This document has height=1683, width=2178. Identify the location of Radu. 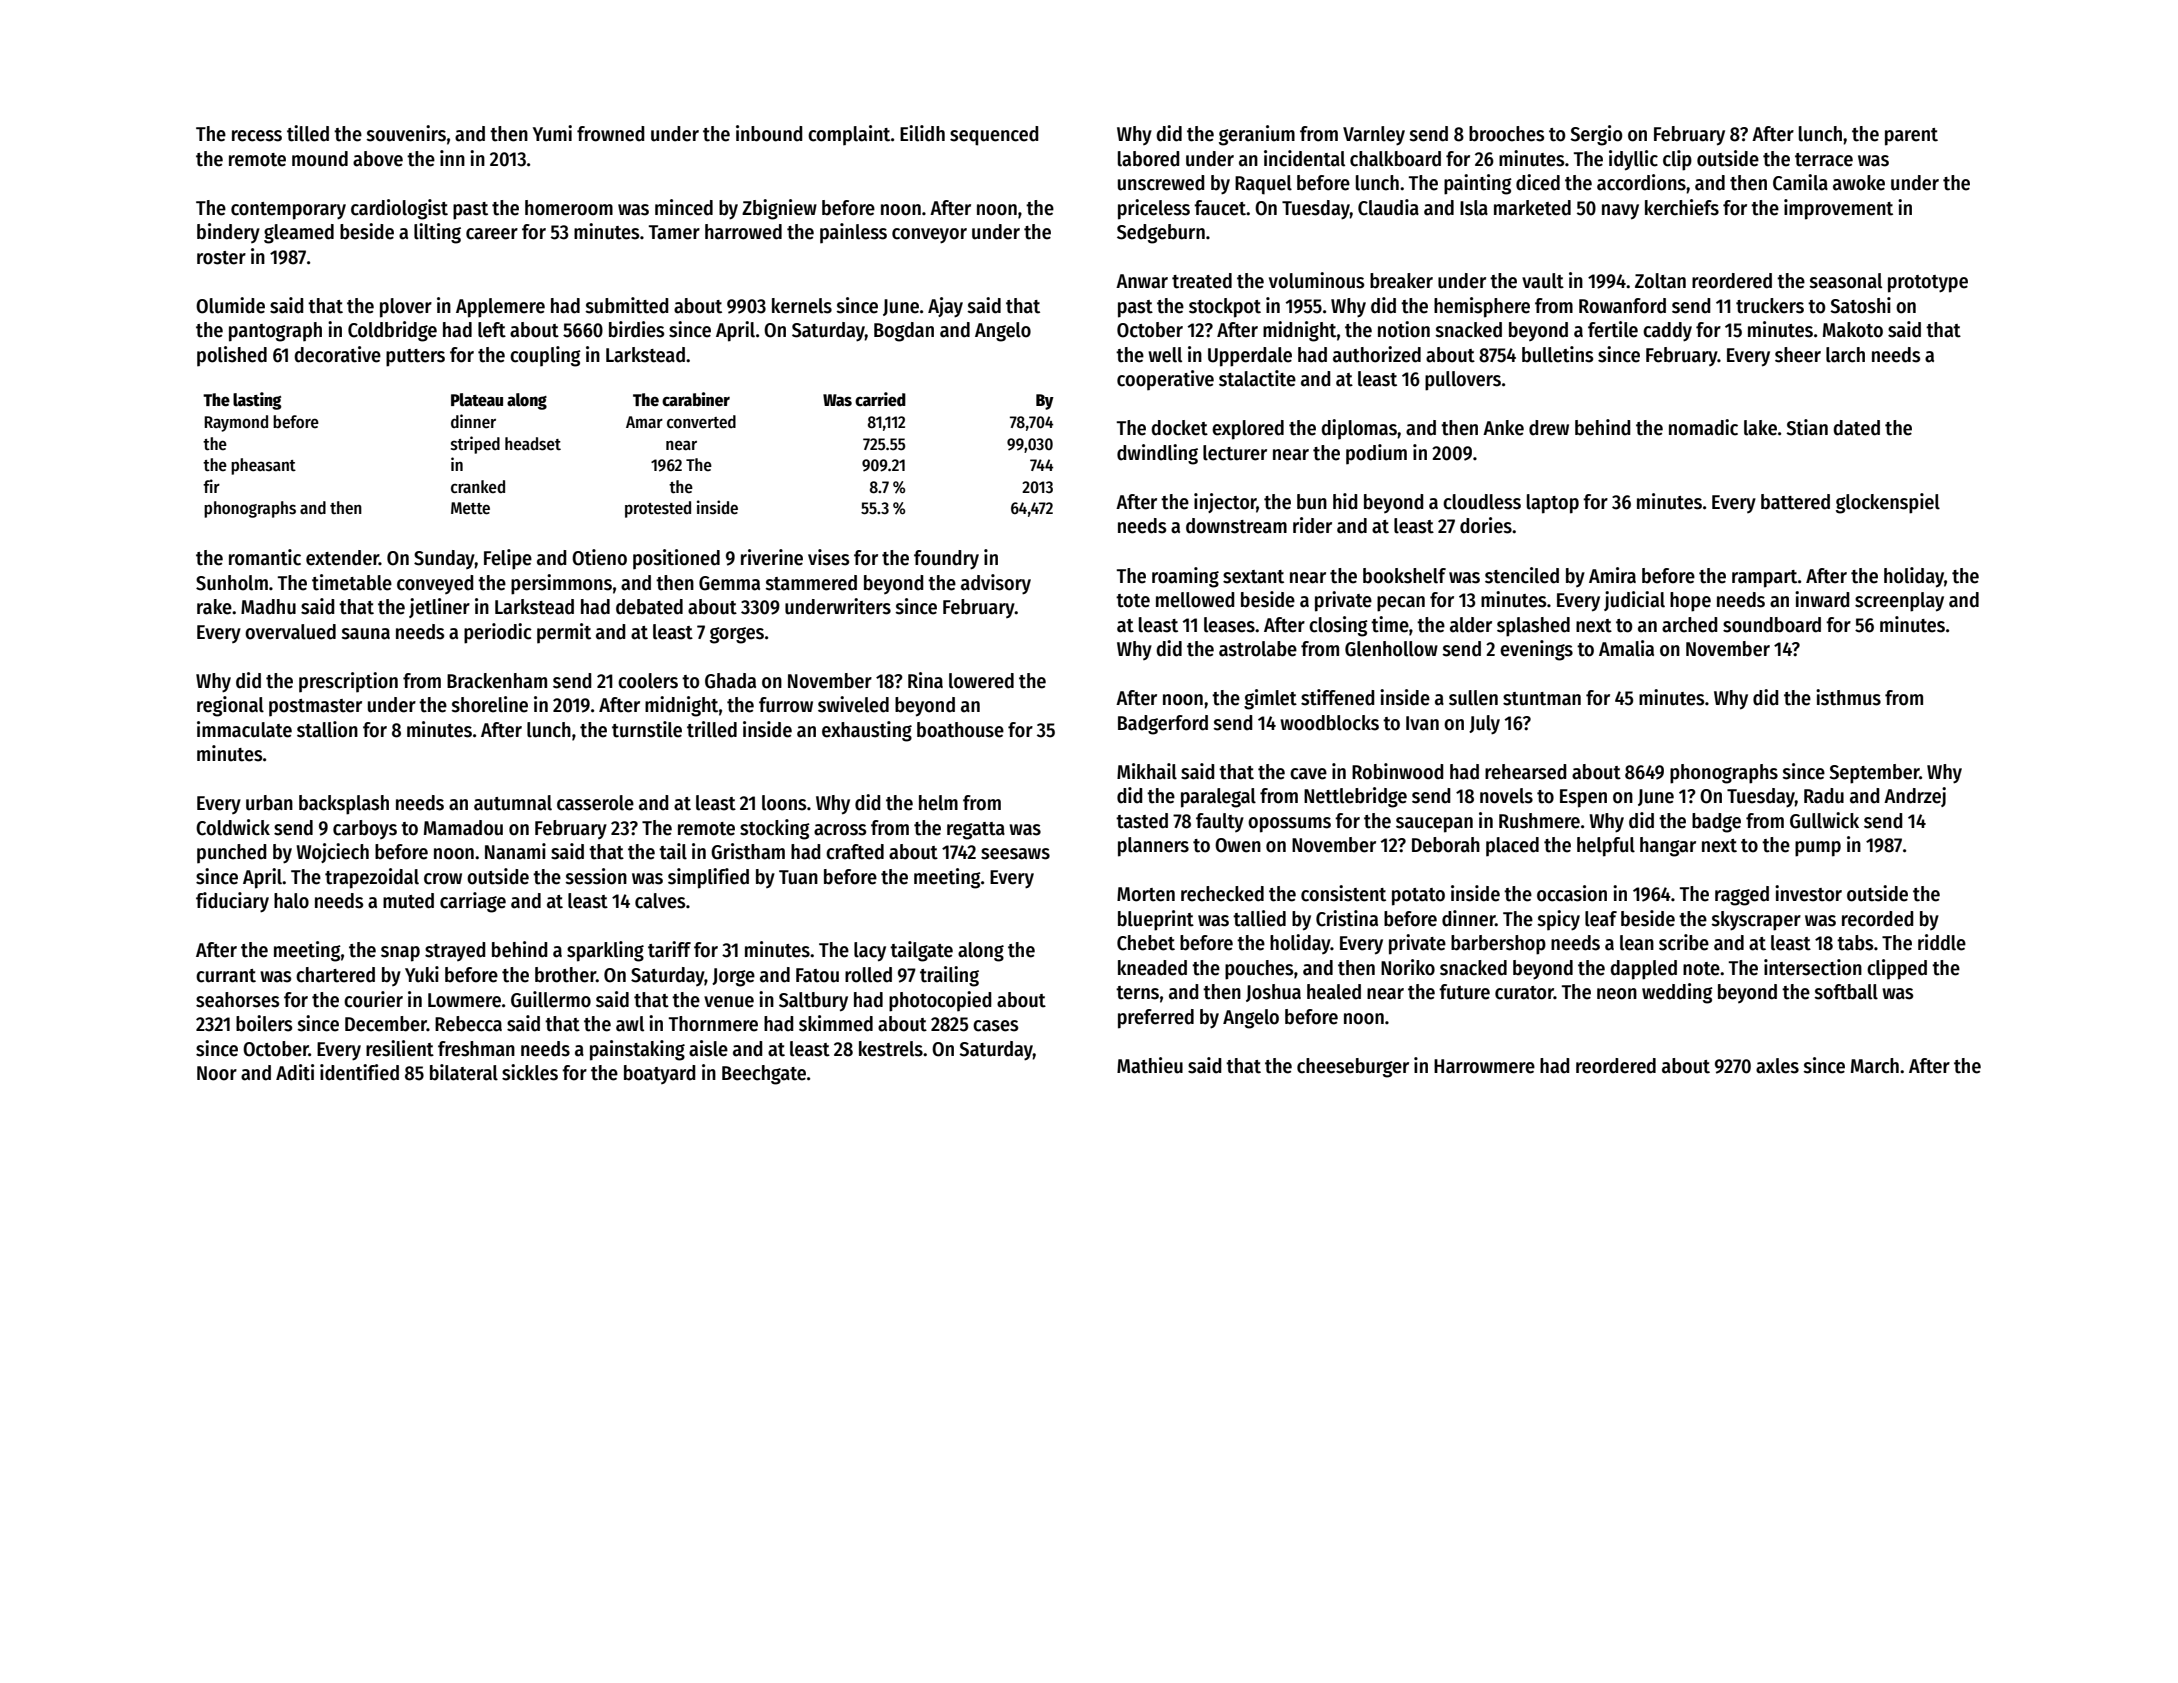
(1824, 796).
